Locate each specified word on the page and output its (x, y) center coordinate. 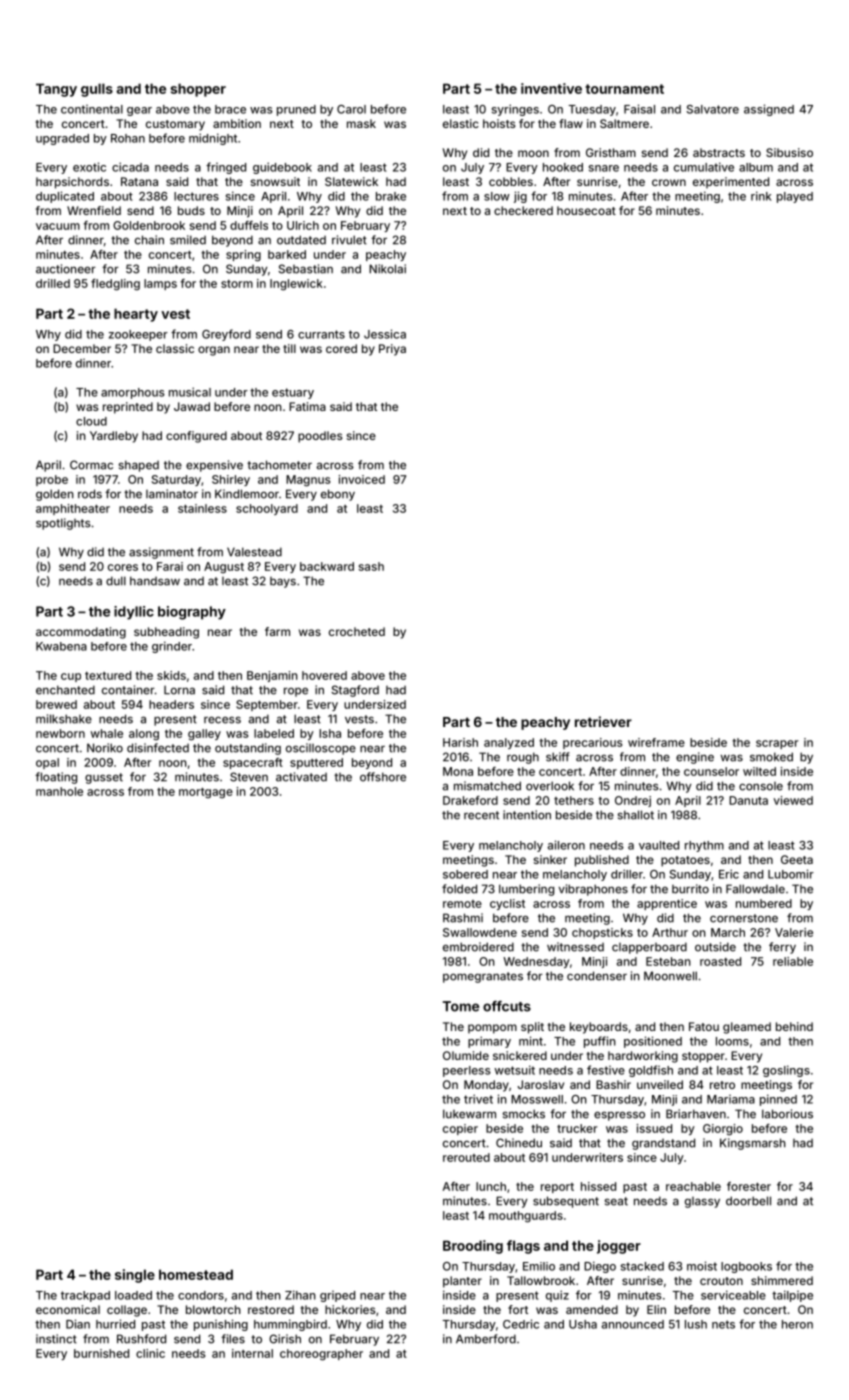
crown (669, 182)
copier (460, 1129)
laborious (787, 1114)
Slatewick (351, 181)
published (602, 861)
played (795, 197)
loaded (133, 1295)
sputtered (316, 763)
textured (108, 675)
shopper (198, 90)
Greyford (226, 335)
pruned (296, 110)
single (135, 1276)
